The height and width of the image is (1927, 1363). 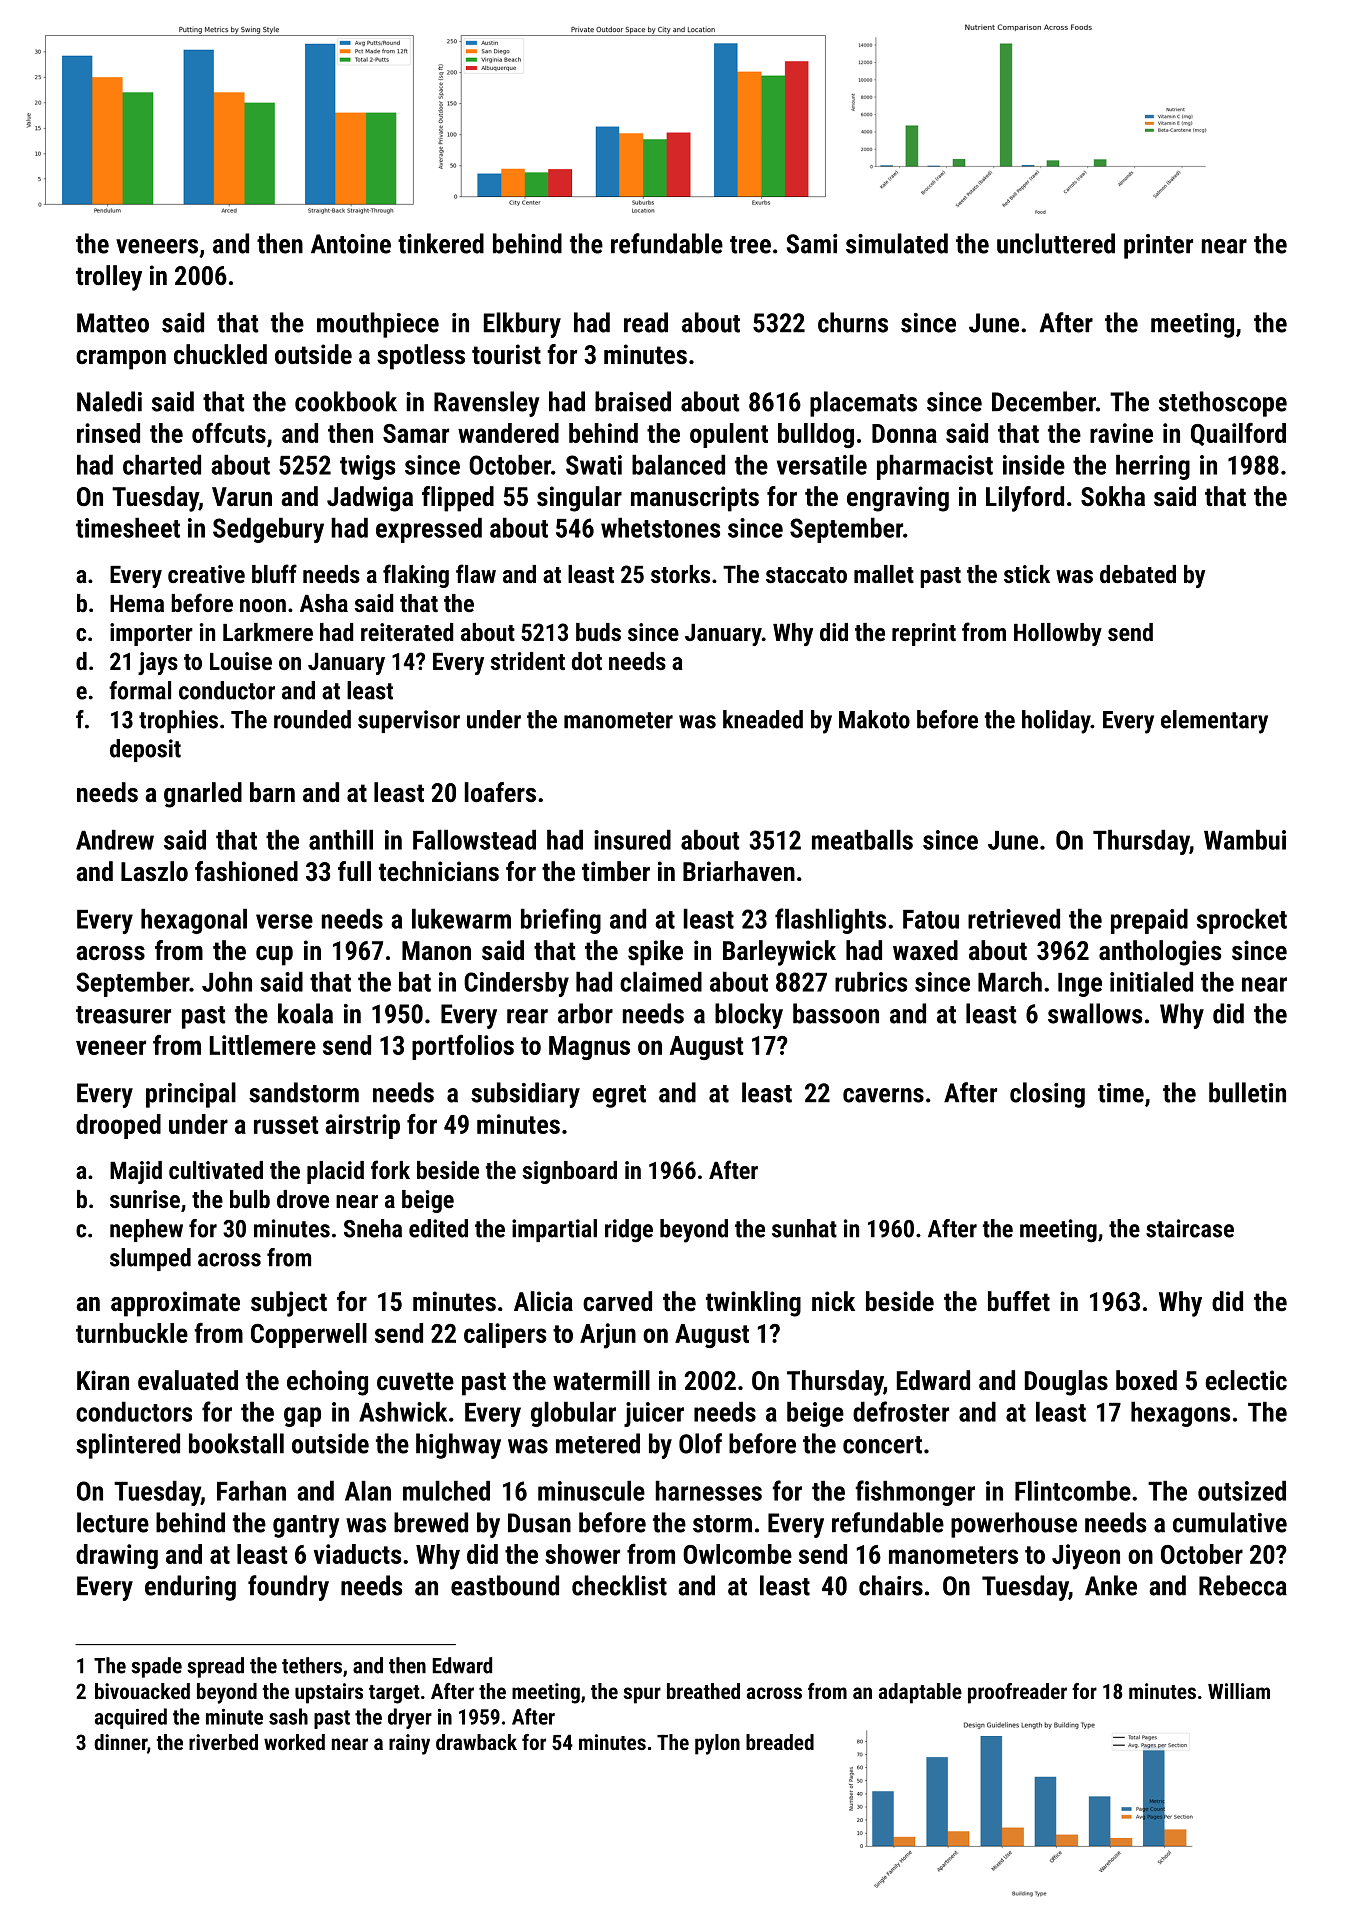 What do you see at coordinates (113, 1522) in the image?
I see `lecture` at bounding box center [113, 1522].
